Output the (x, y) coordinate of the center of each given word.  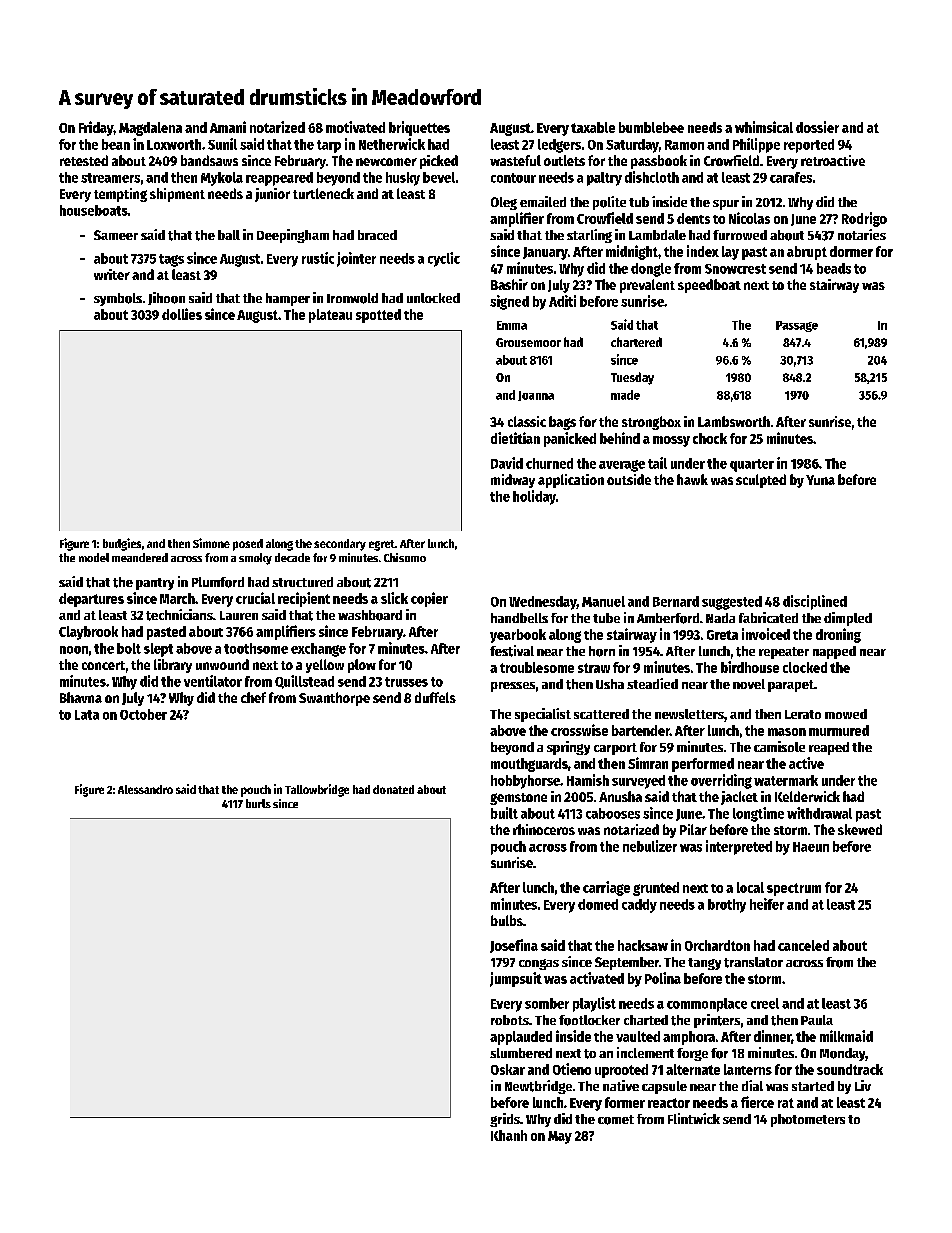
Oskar (508, 1069)
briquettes (419, 128)
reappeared (279, 179)
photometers (808, 1120)
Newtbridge (538, 1087)
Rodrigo (864, 219)
